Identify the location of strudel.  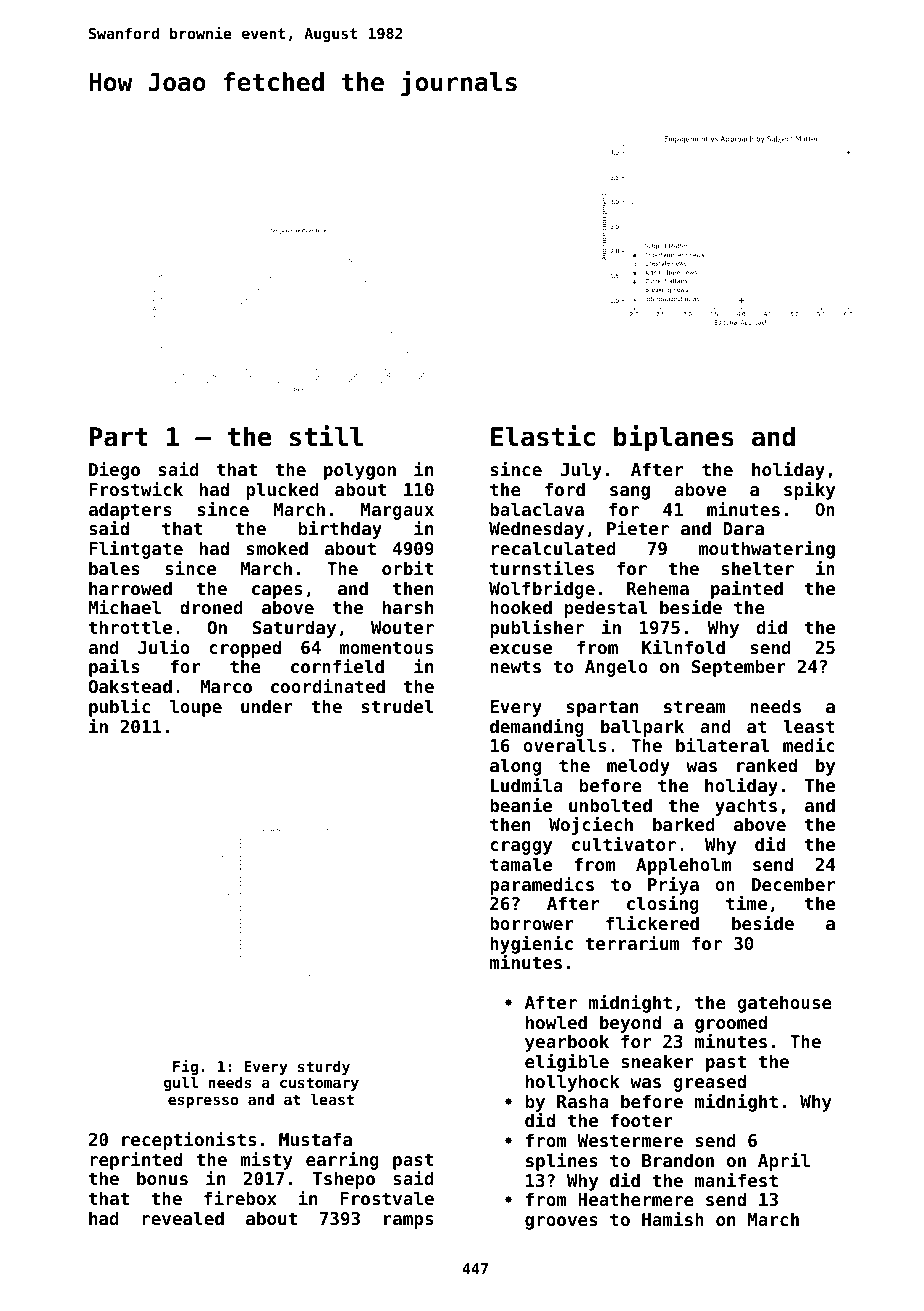
(398, 706).
